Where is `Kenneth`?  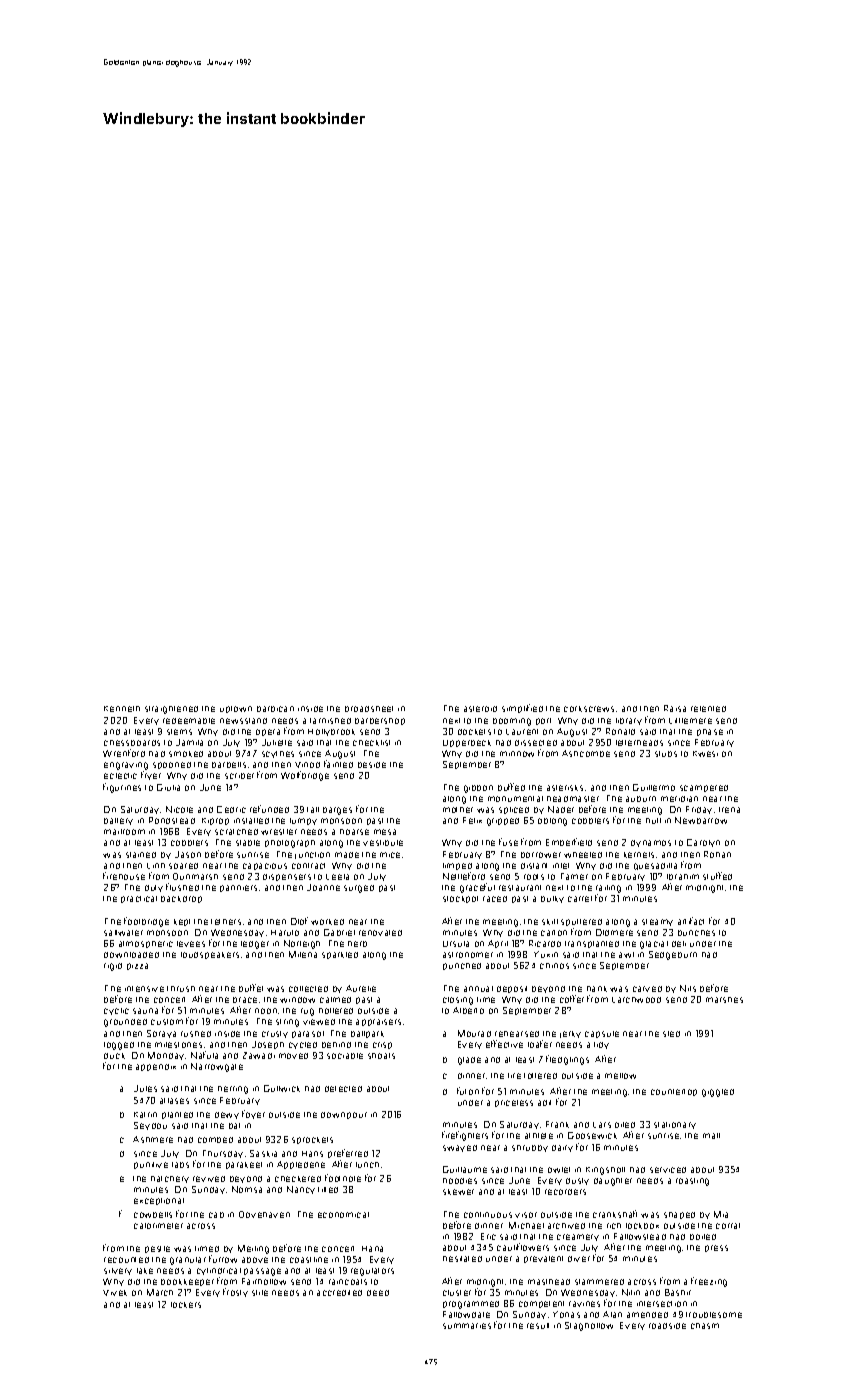
Kenneth is located at coordinates (122, 709).
